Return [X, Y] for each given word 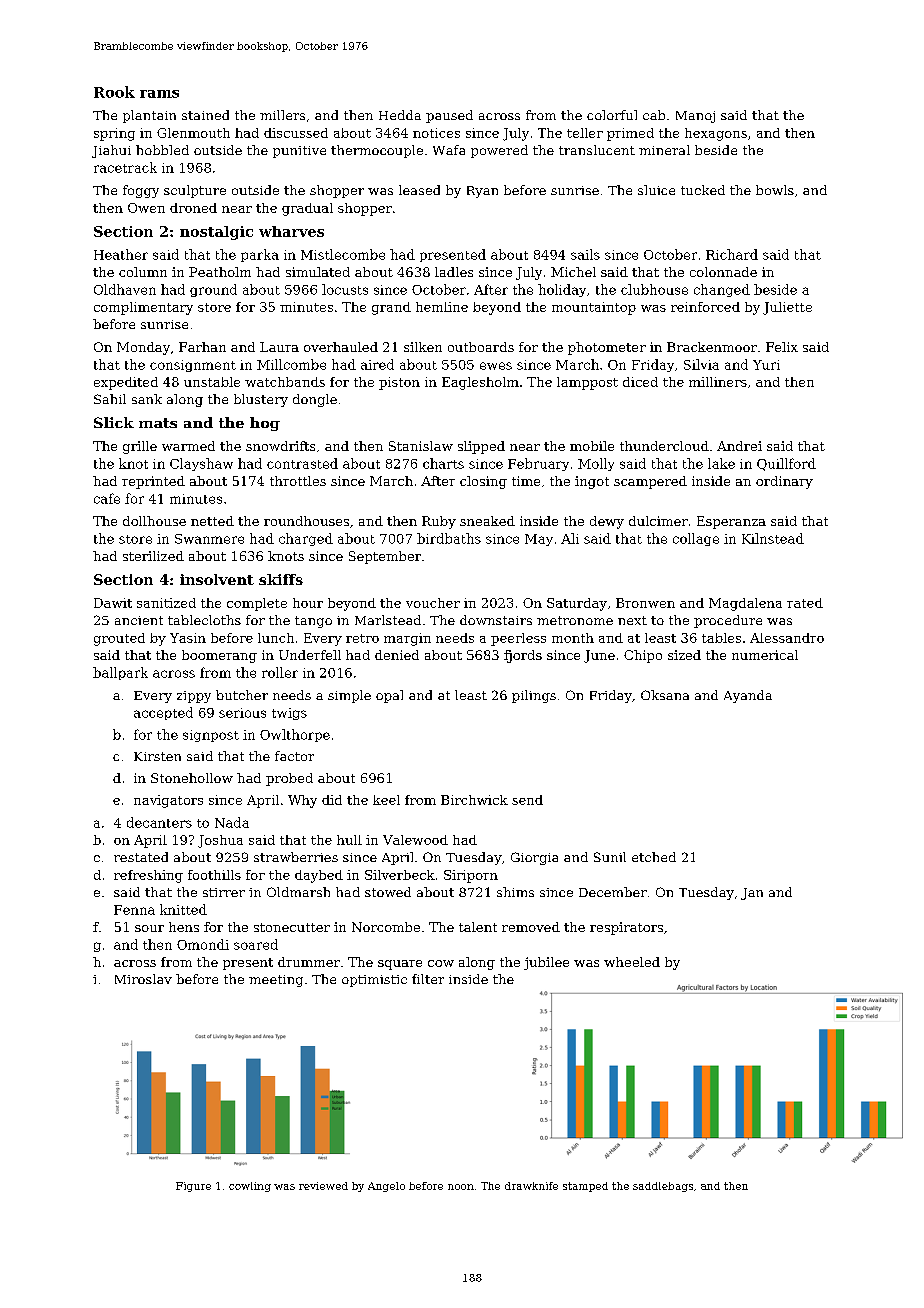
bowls [775, 190]
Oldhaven [125, 289]
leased [419, 190]
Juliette [787, 308]
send [527, 800]
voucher [433, 603]
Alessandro [787, 638]
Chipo [643, 656]
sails [585, 254]
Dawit [113, 603]
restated [141, 857]
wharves [291, 231]
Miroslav [143, 979]
